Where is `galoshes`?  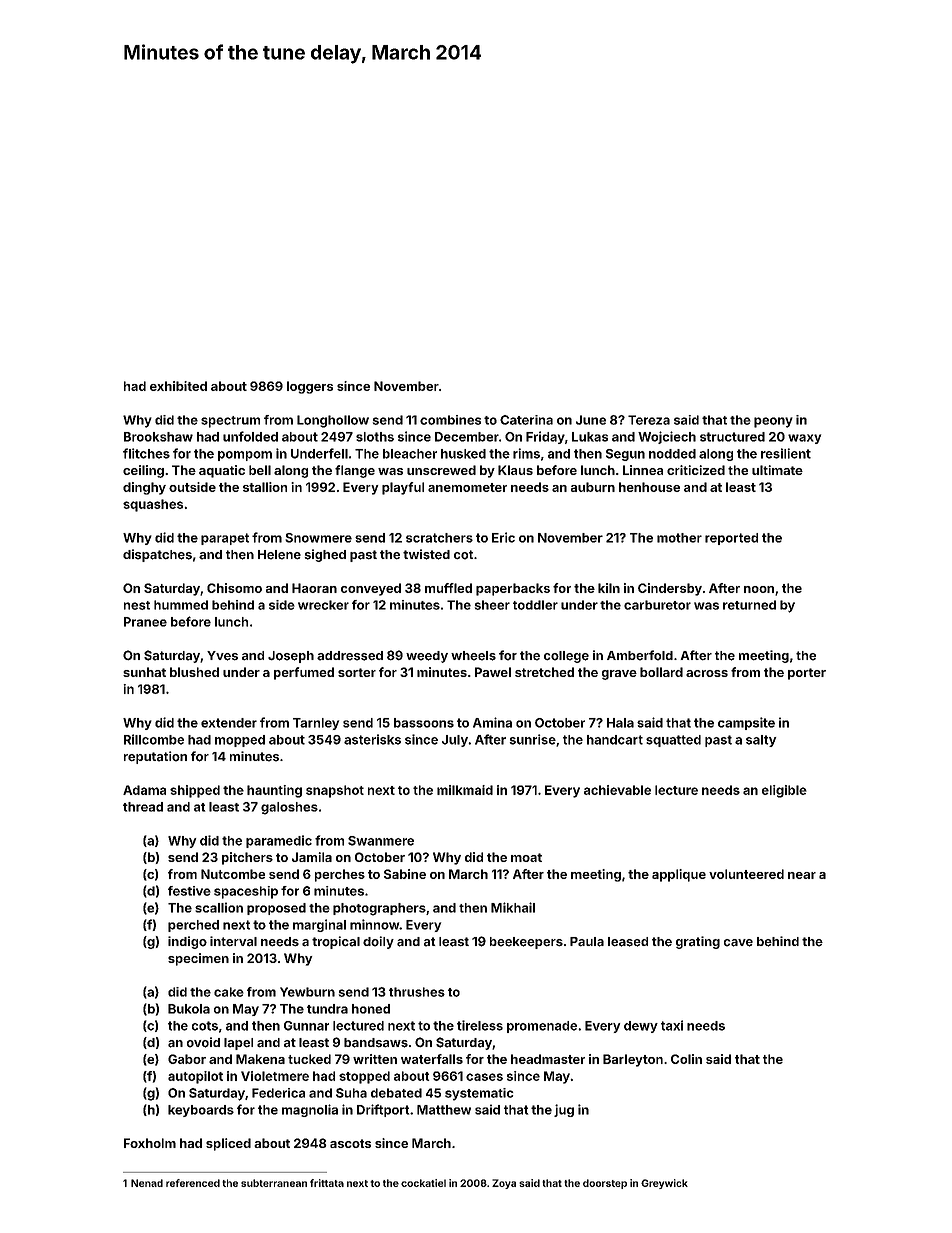
galoshes is located at coordinates (289, 808).
